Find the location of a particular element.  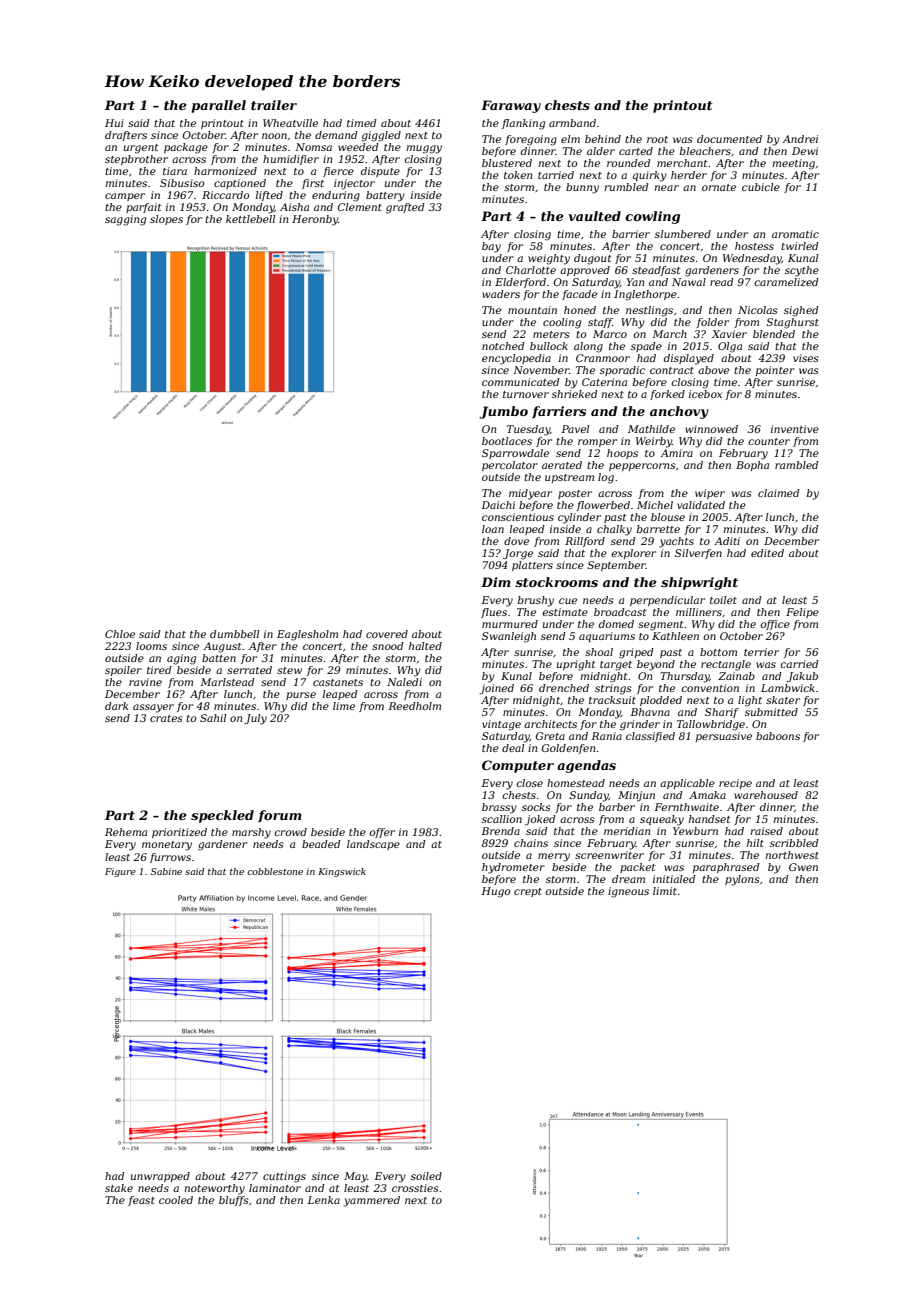

Hui is located at coordinates (114, 123).
